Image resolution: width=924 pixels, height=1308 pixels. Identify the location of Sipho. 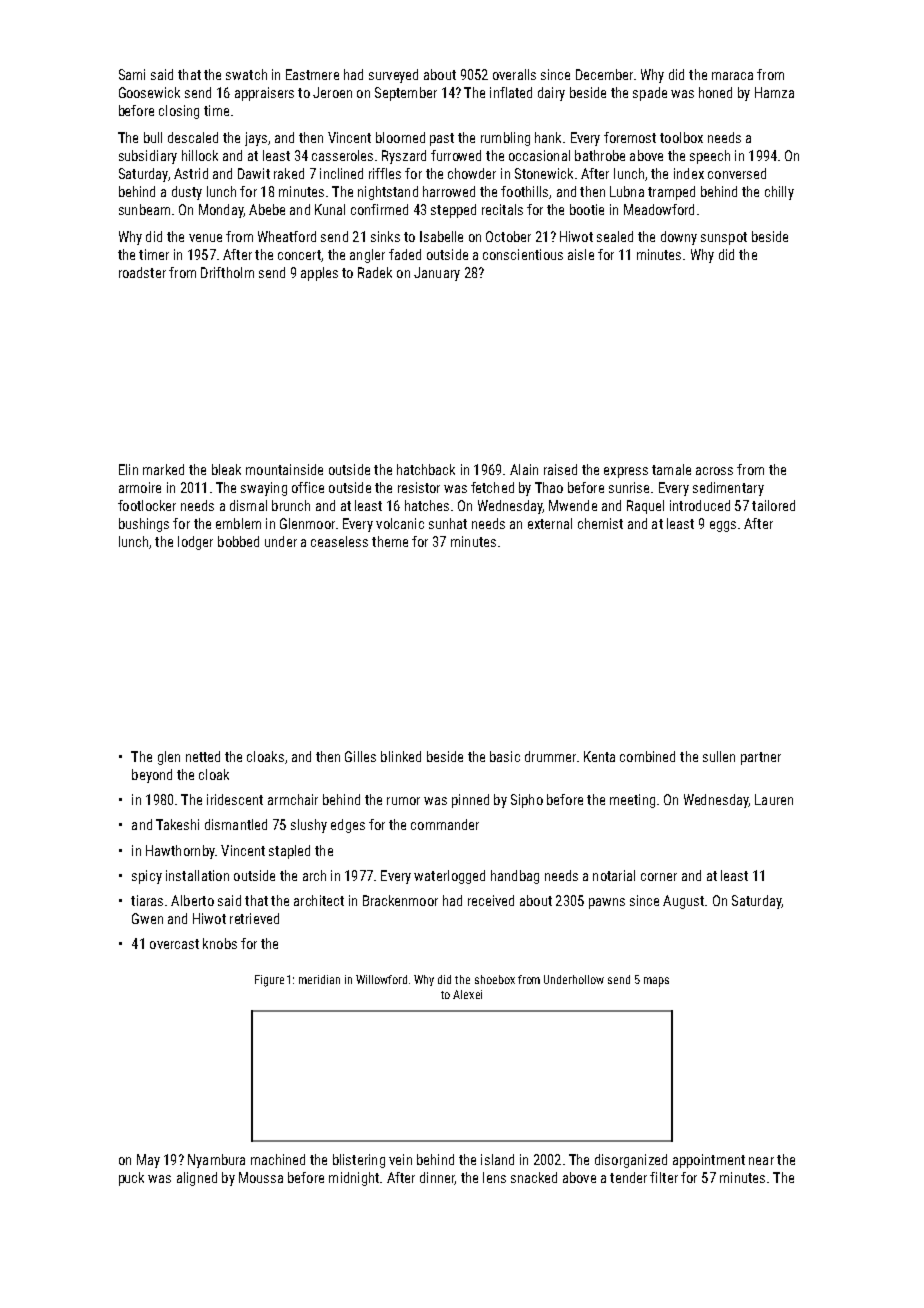
(527, 801).
